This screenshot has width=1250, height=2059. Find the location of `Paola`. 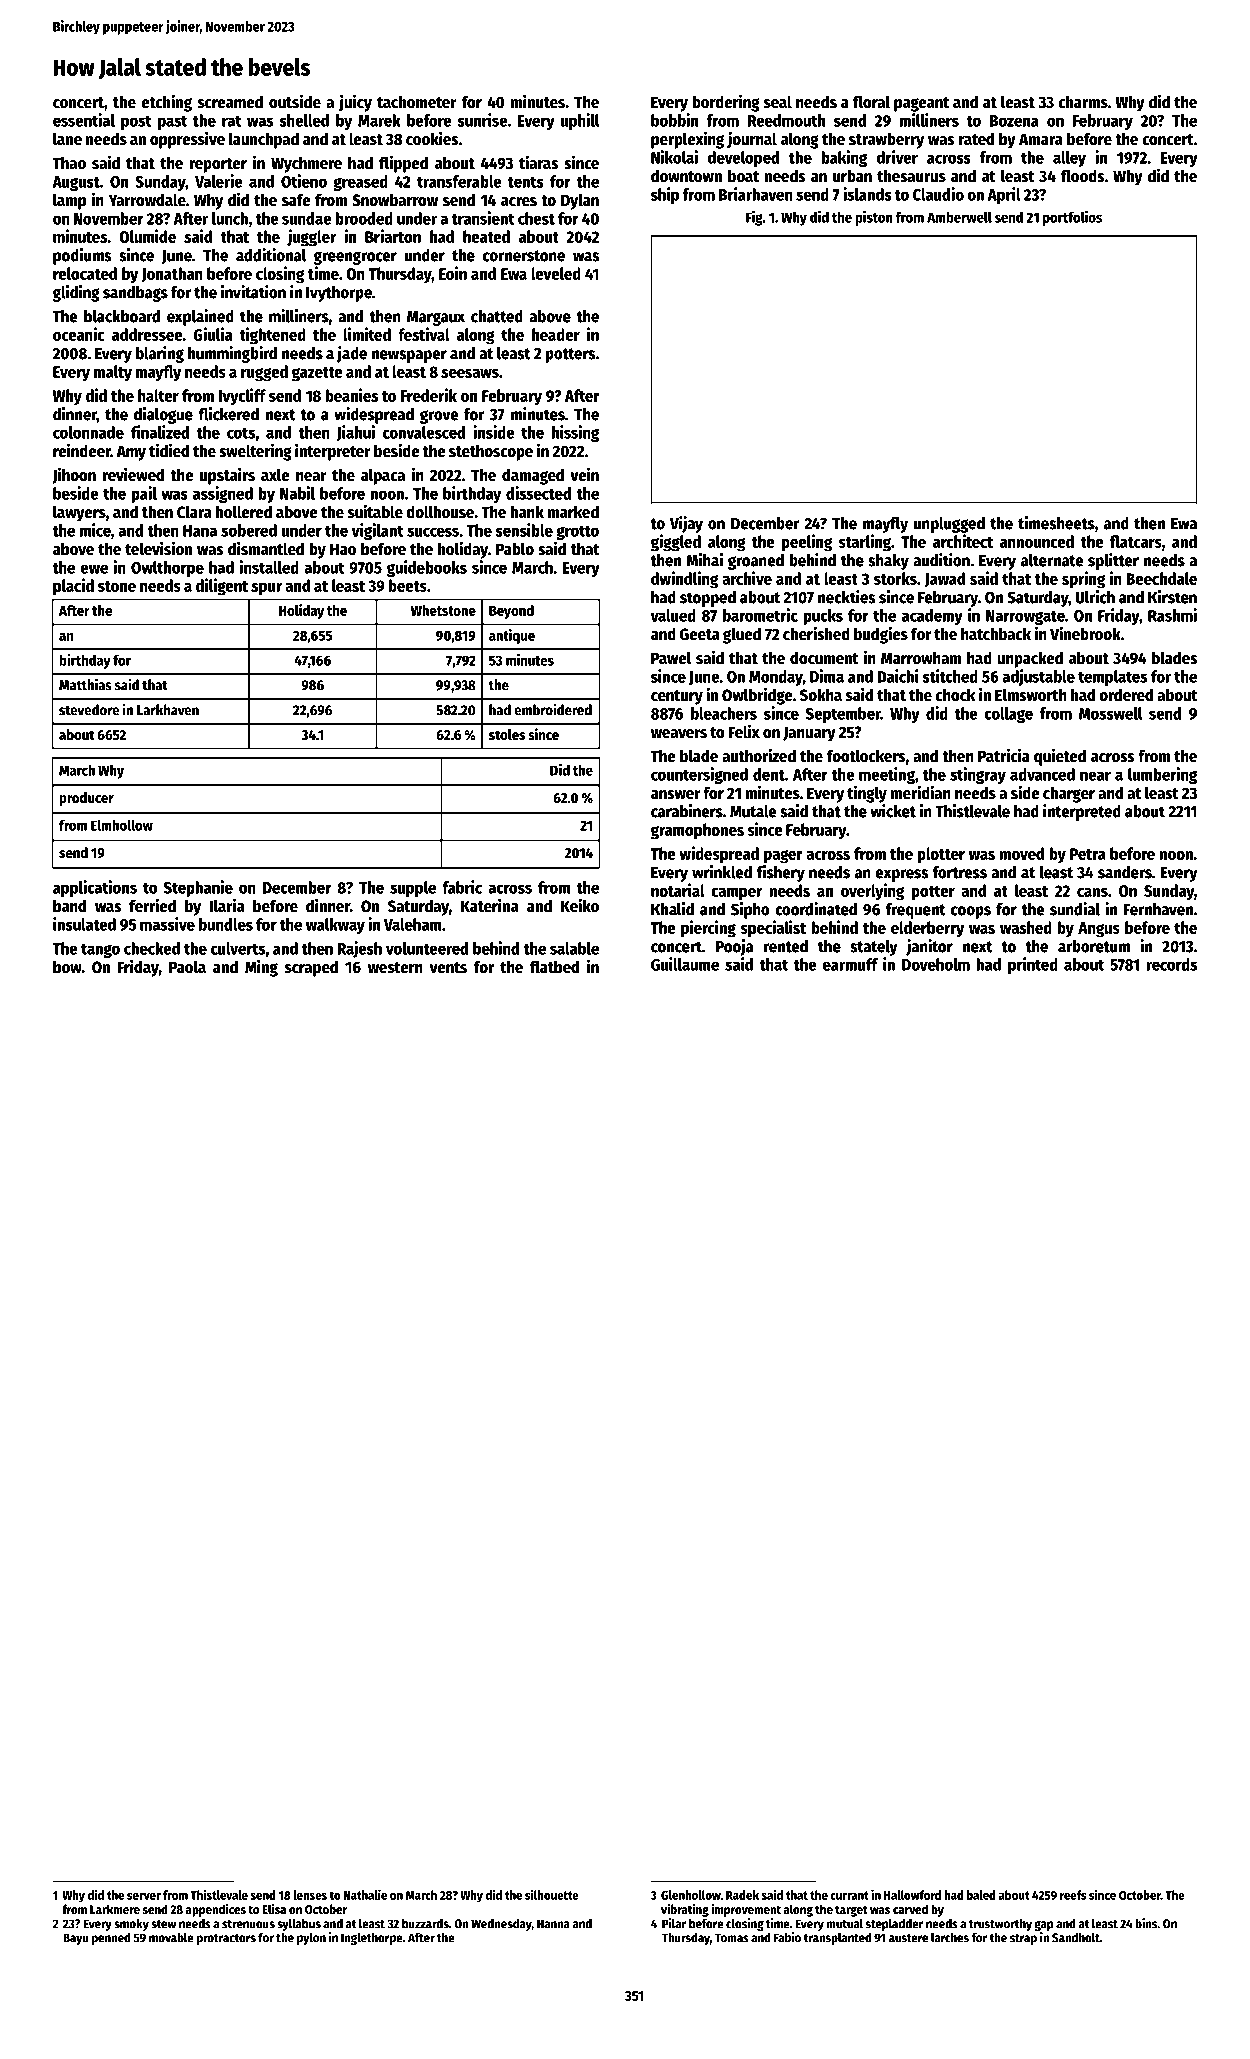

Paola is located at coordinates (187, 967).
